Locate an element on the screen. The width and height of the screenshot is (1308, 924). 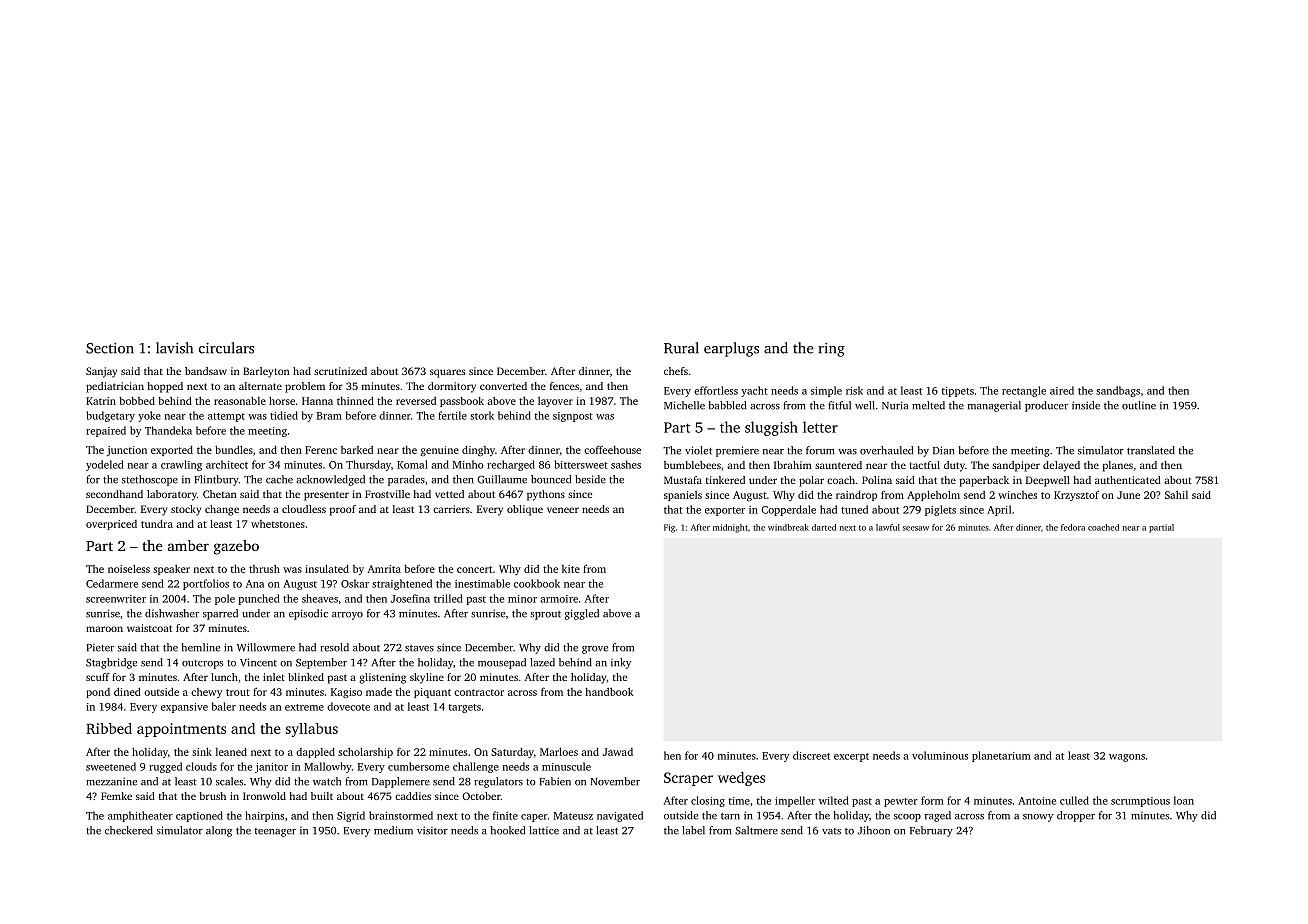
sandbags is located at coordinates (1118, 391).
